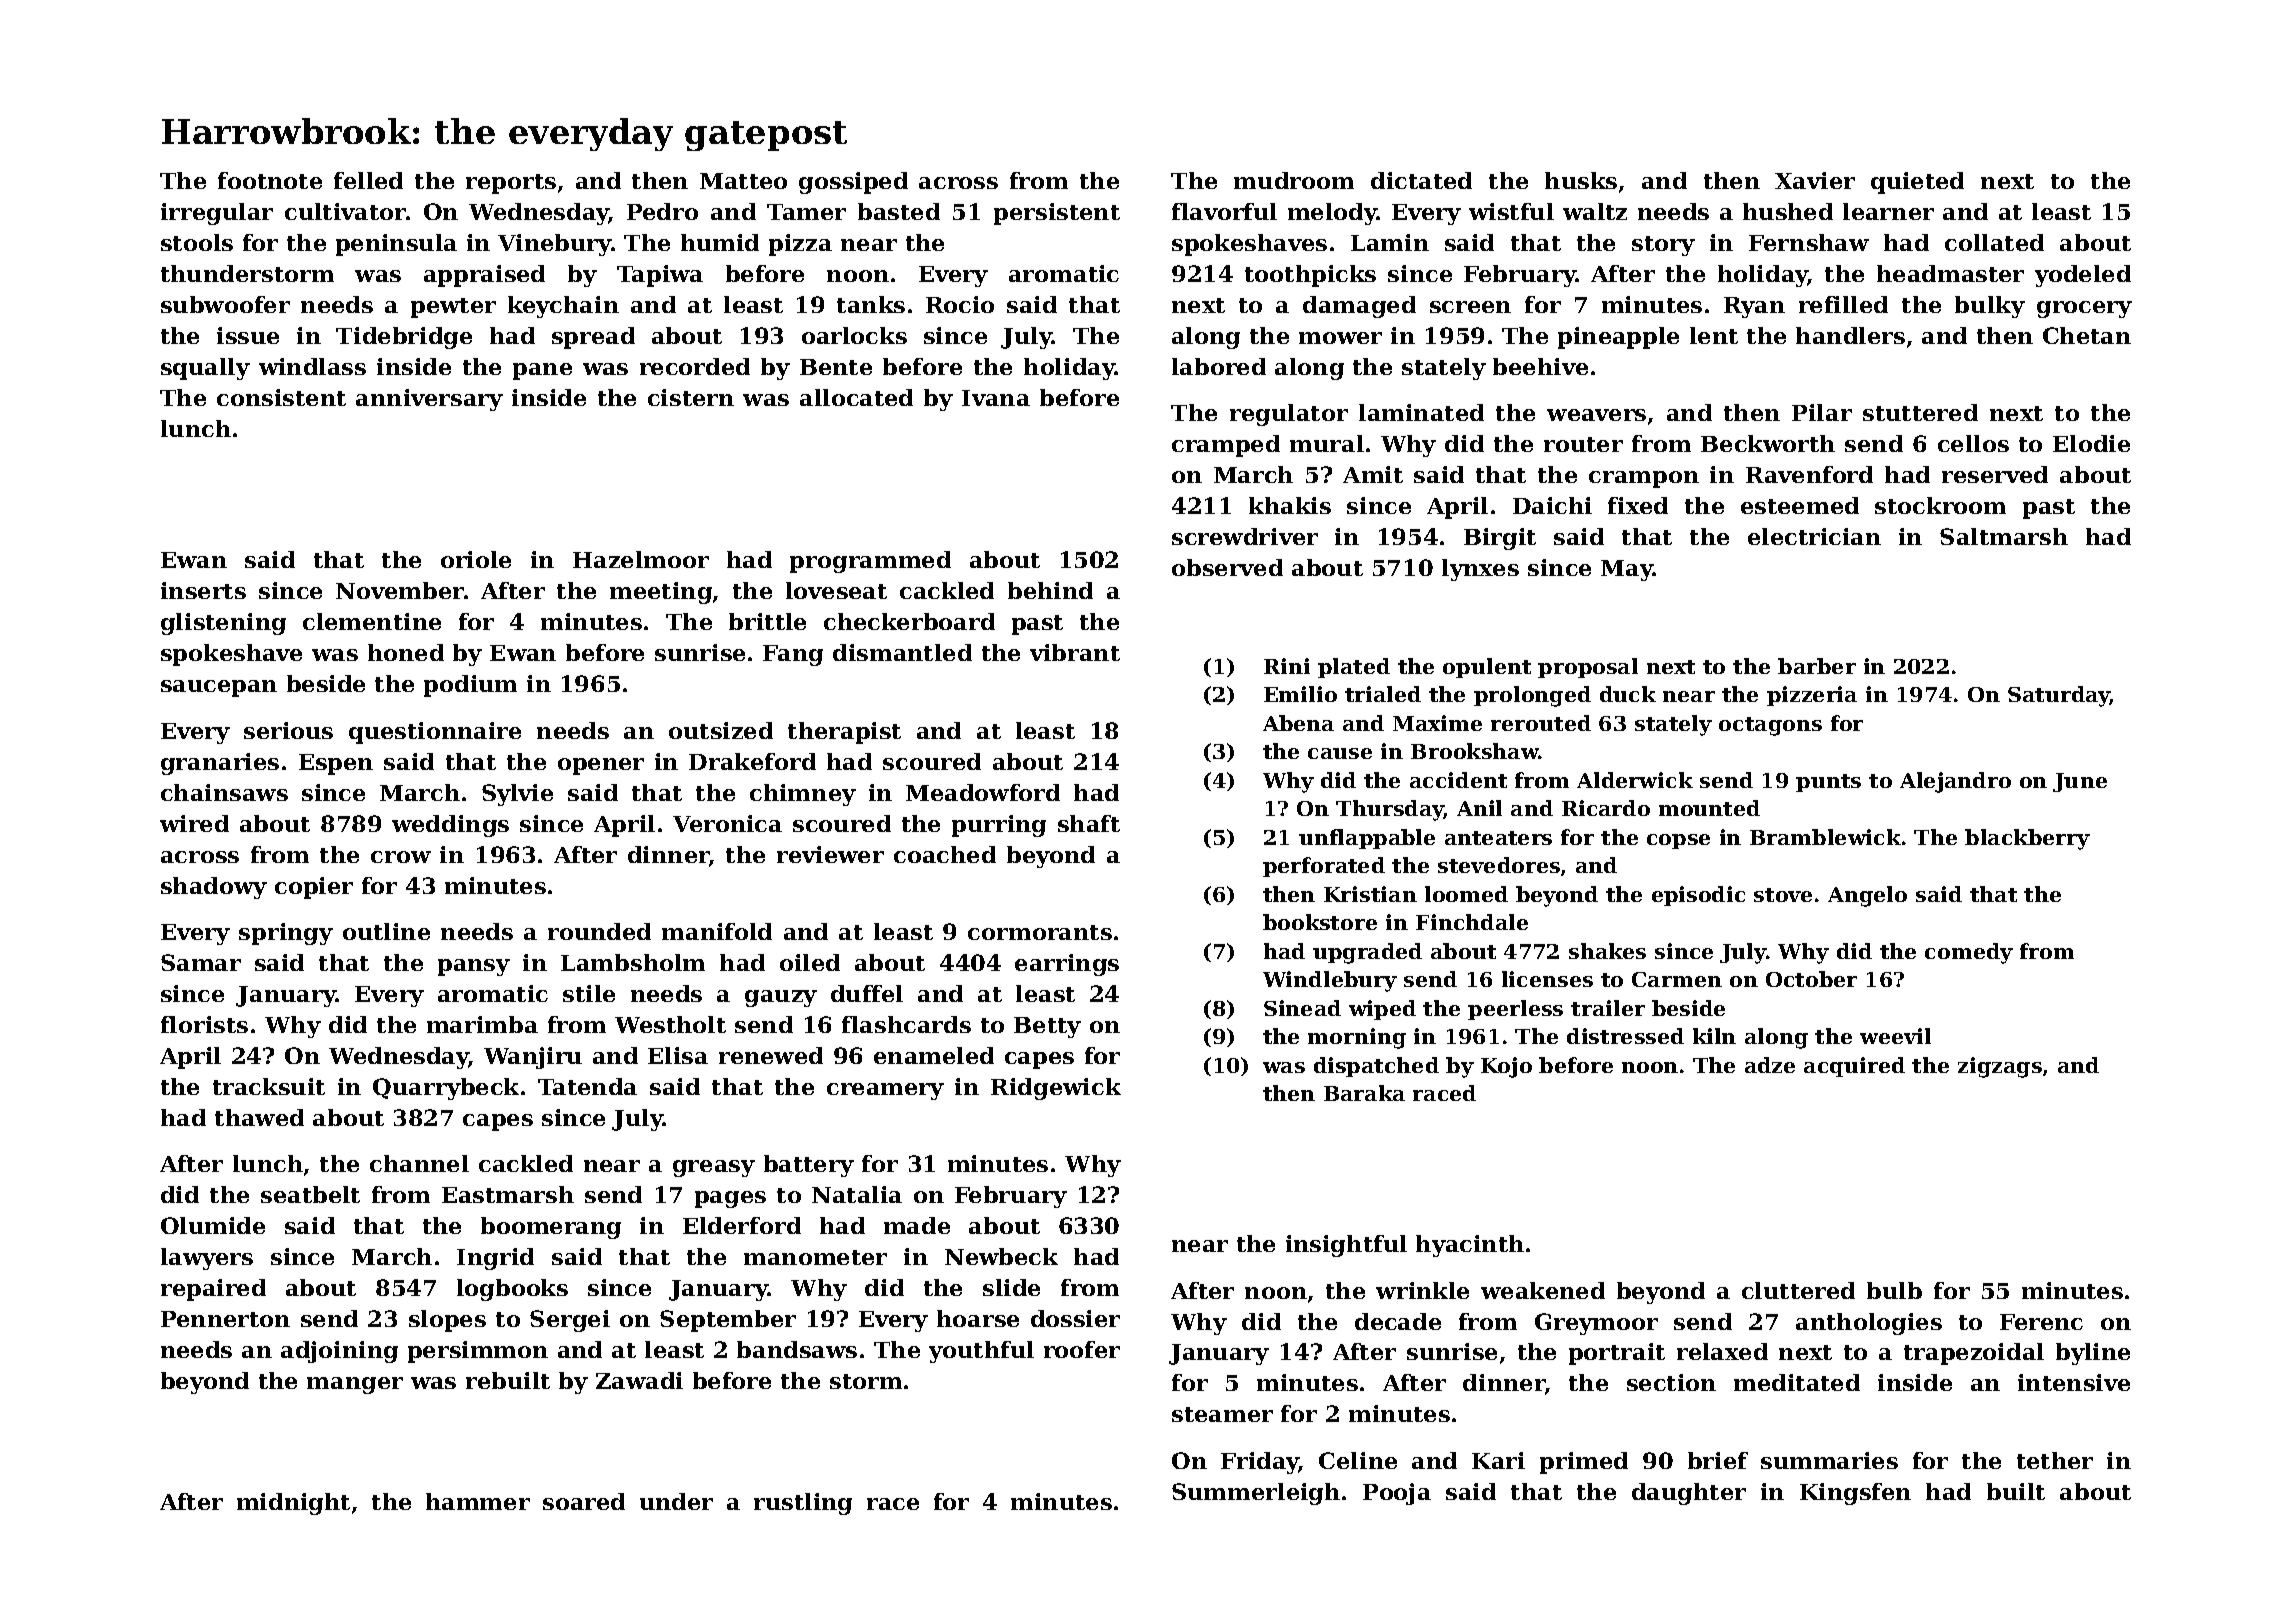 The image size is (2292, 1620). I want to click on Tidebridge, so click(404, 338).
